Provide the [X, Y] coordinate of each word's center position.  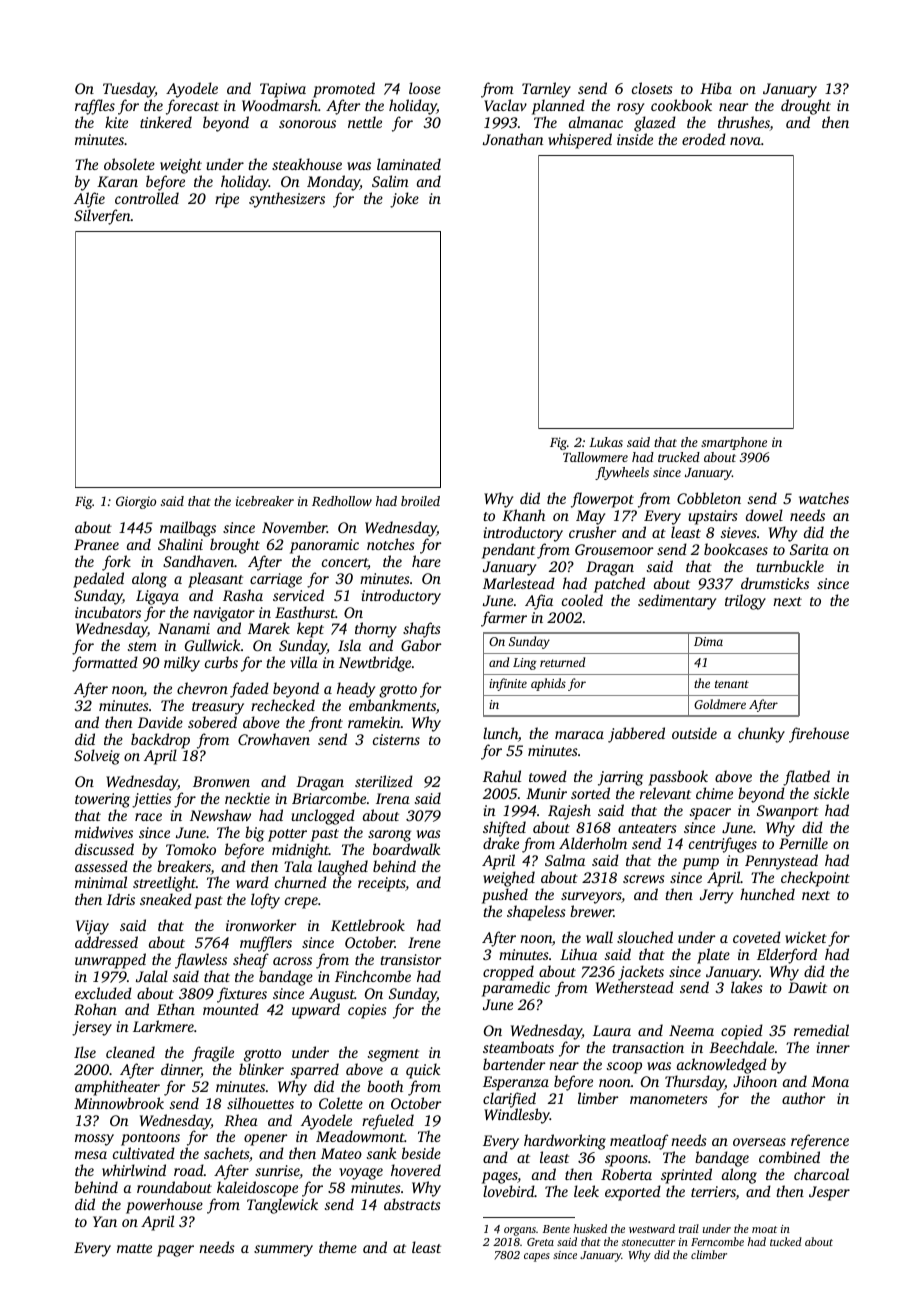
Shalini [180, 544]
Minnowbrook [119, 1103]
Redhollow [342, 501]
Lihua [578, 954]
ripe [227, 200]
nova [745, 141]
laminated [409, 164]
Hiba [716, 88]
